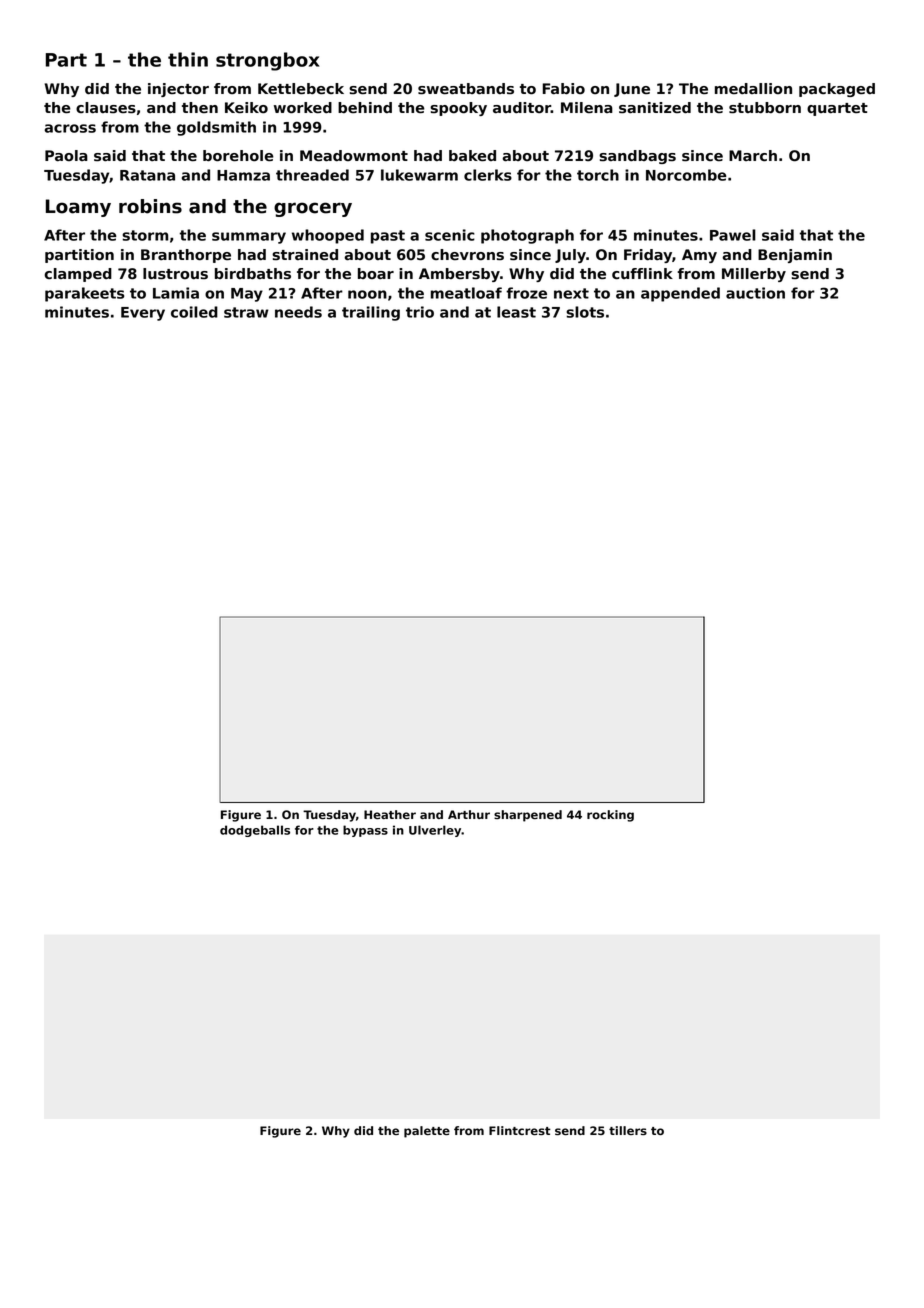 The width and height of the screenshot is (924, 1308). What do you see at coordinates (587, 107) in the screenshot?
I see `Milena` at bounding box center [587, 107].
